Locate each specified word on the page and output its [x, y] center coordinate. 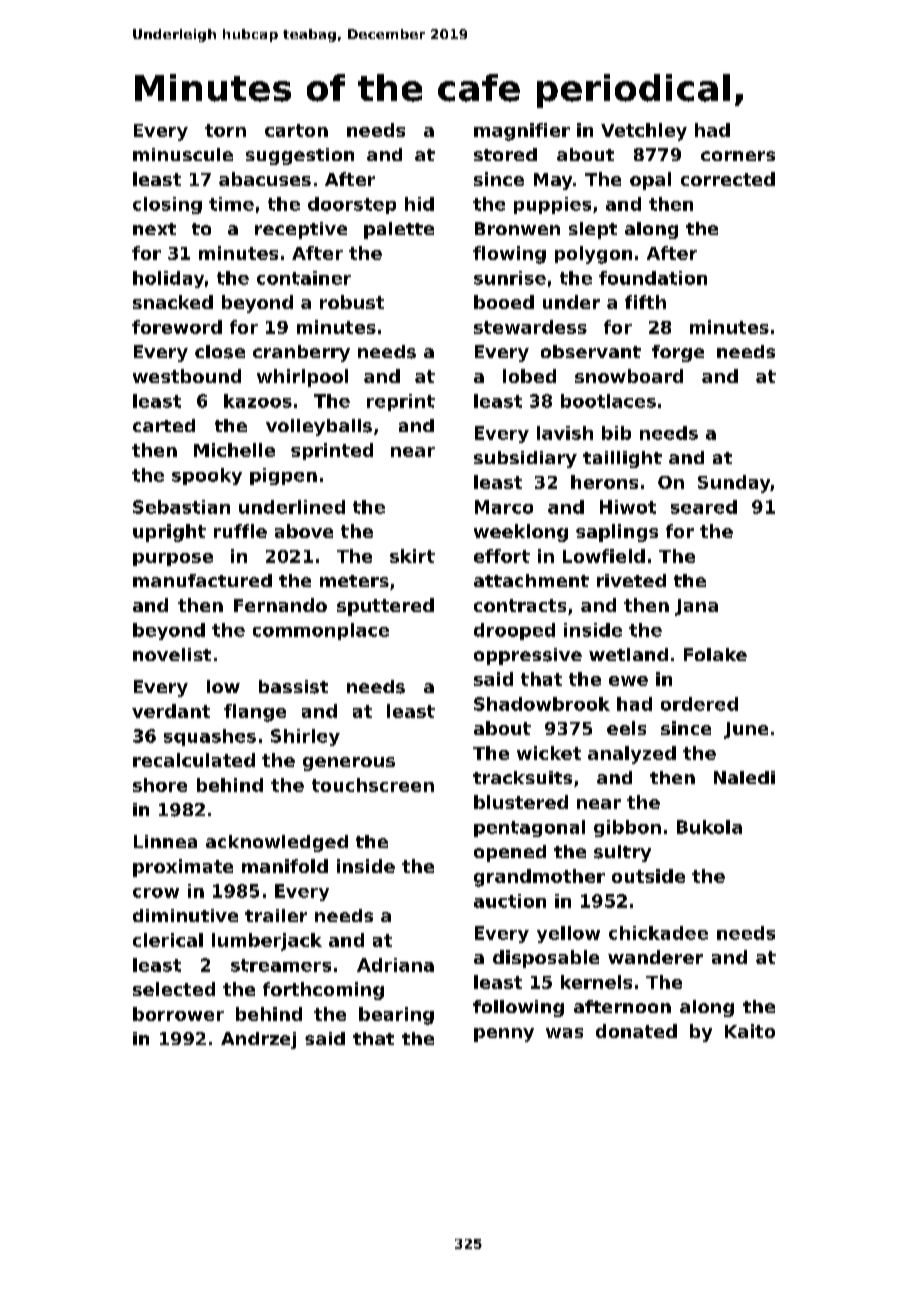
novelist [172, 654]
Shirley [305, 737]
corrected [728, 179]
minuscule [183, 154]
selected [174, 989]
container [304, 278]
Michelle [234, 450]
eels [626, 728]
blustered [521, 802]
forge [678, 353]
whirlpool [302, 378]
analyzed [632, 755]
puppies [552, 205]
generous [349, 764]
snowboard [629, 376]
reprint [401, 402]
